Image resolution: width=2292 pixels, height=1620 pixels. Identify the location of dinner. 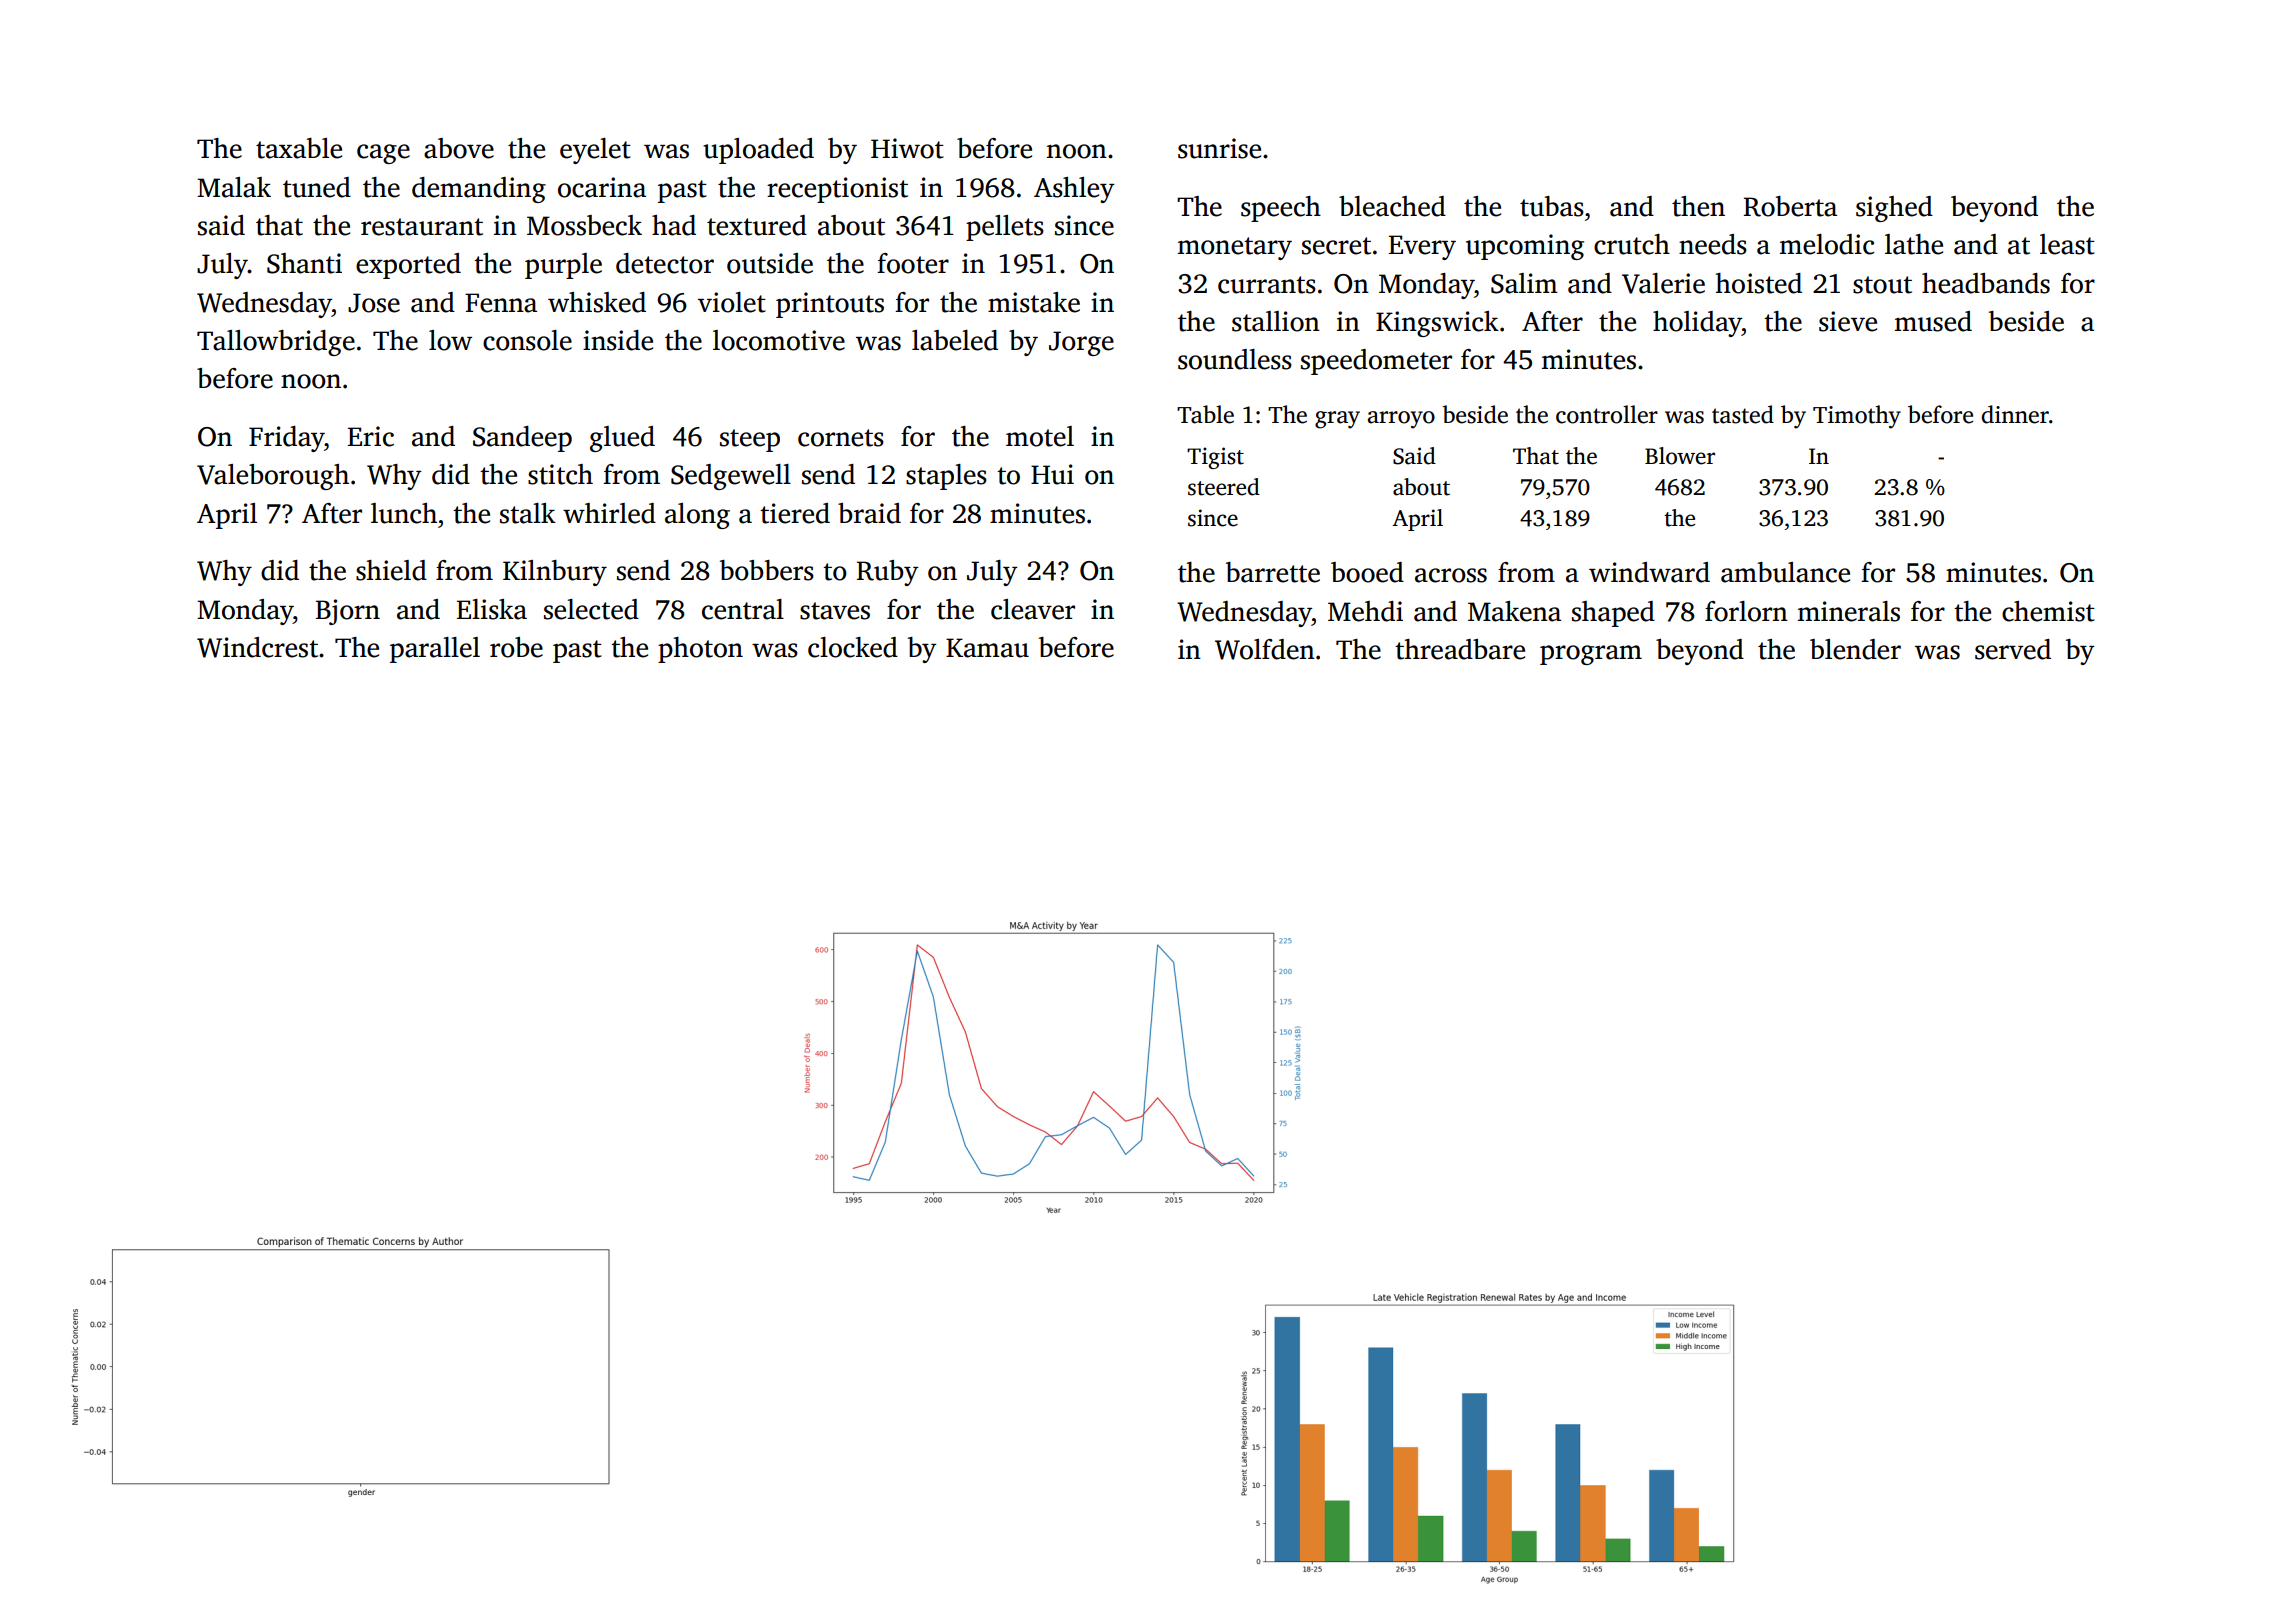
(2015, 414).
